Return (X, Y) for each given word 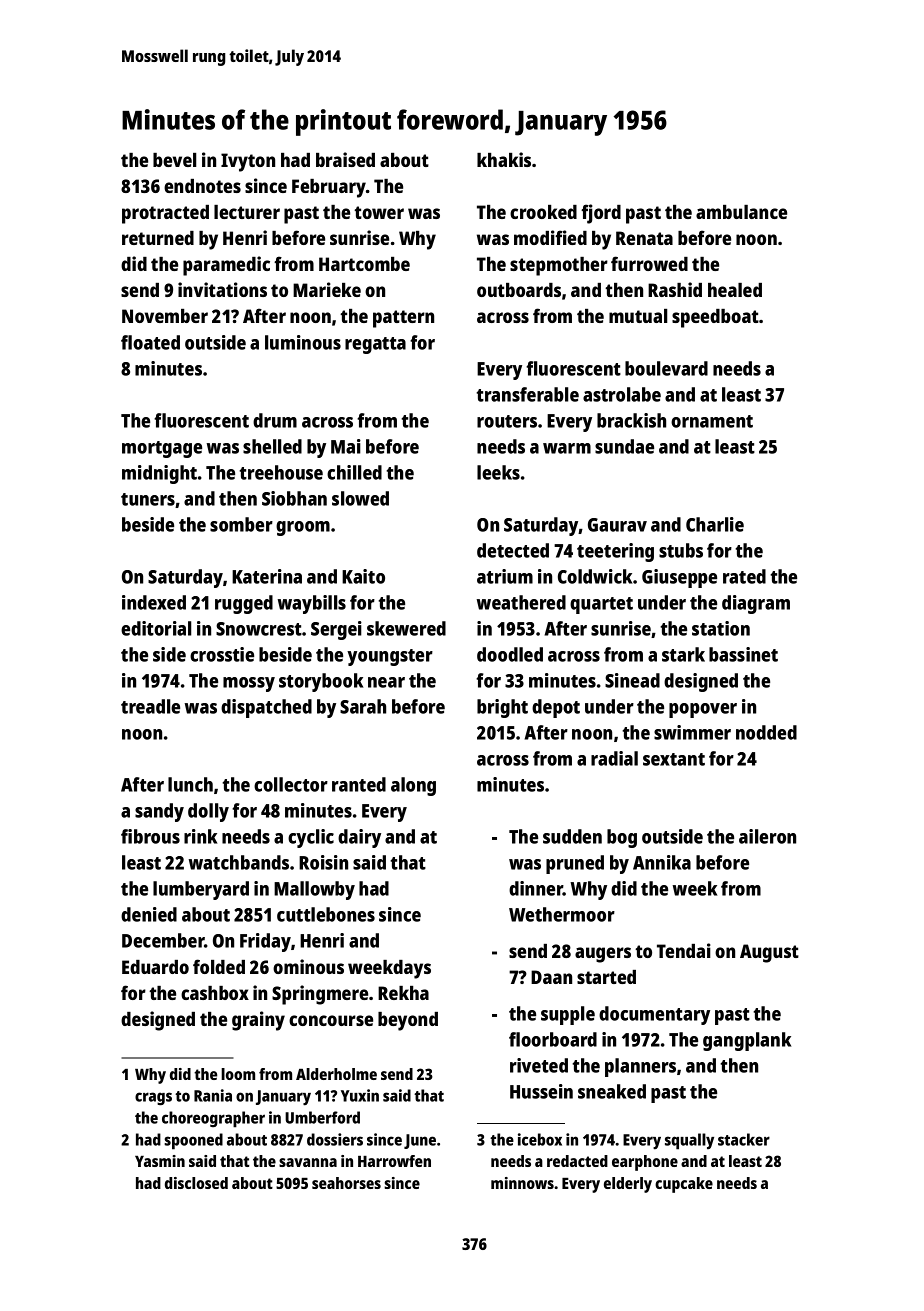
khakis (504, 159)
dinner (536, 888)
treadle (150, 706)
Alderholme (336, 1074)
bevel (174, 160)
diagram (756, 604)
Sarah (363, 706)
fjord (601, 214)
